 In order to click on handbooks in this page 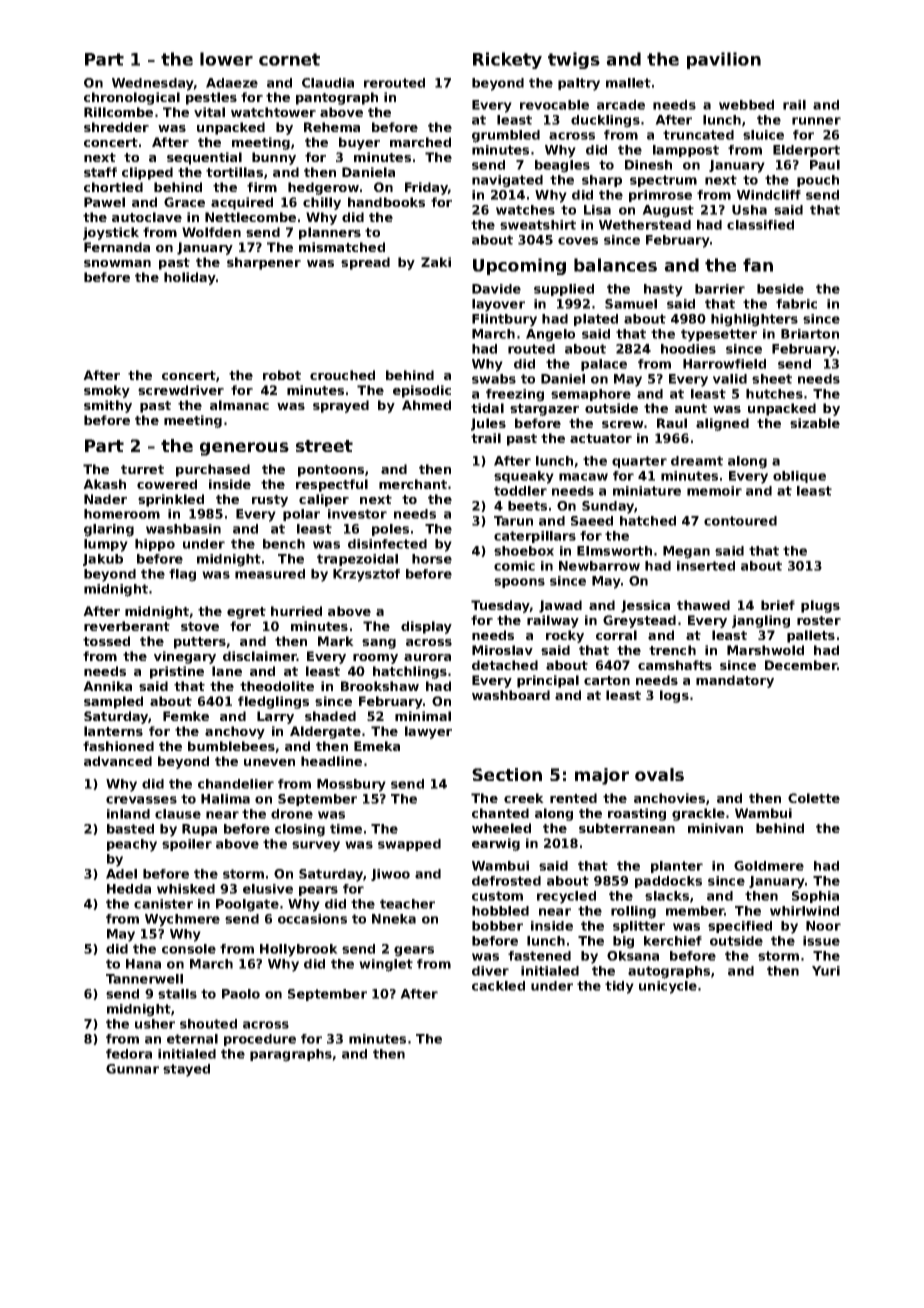, I will do `click(386, 202)`.
